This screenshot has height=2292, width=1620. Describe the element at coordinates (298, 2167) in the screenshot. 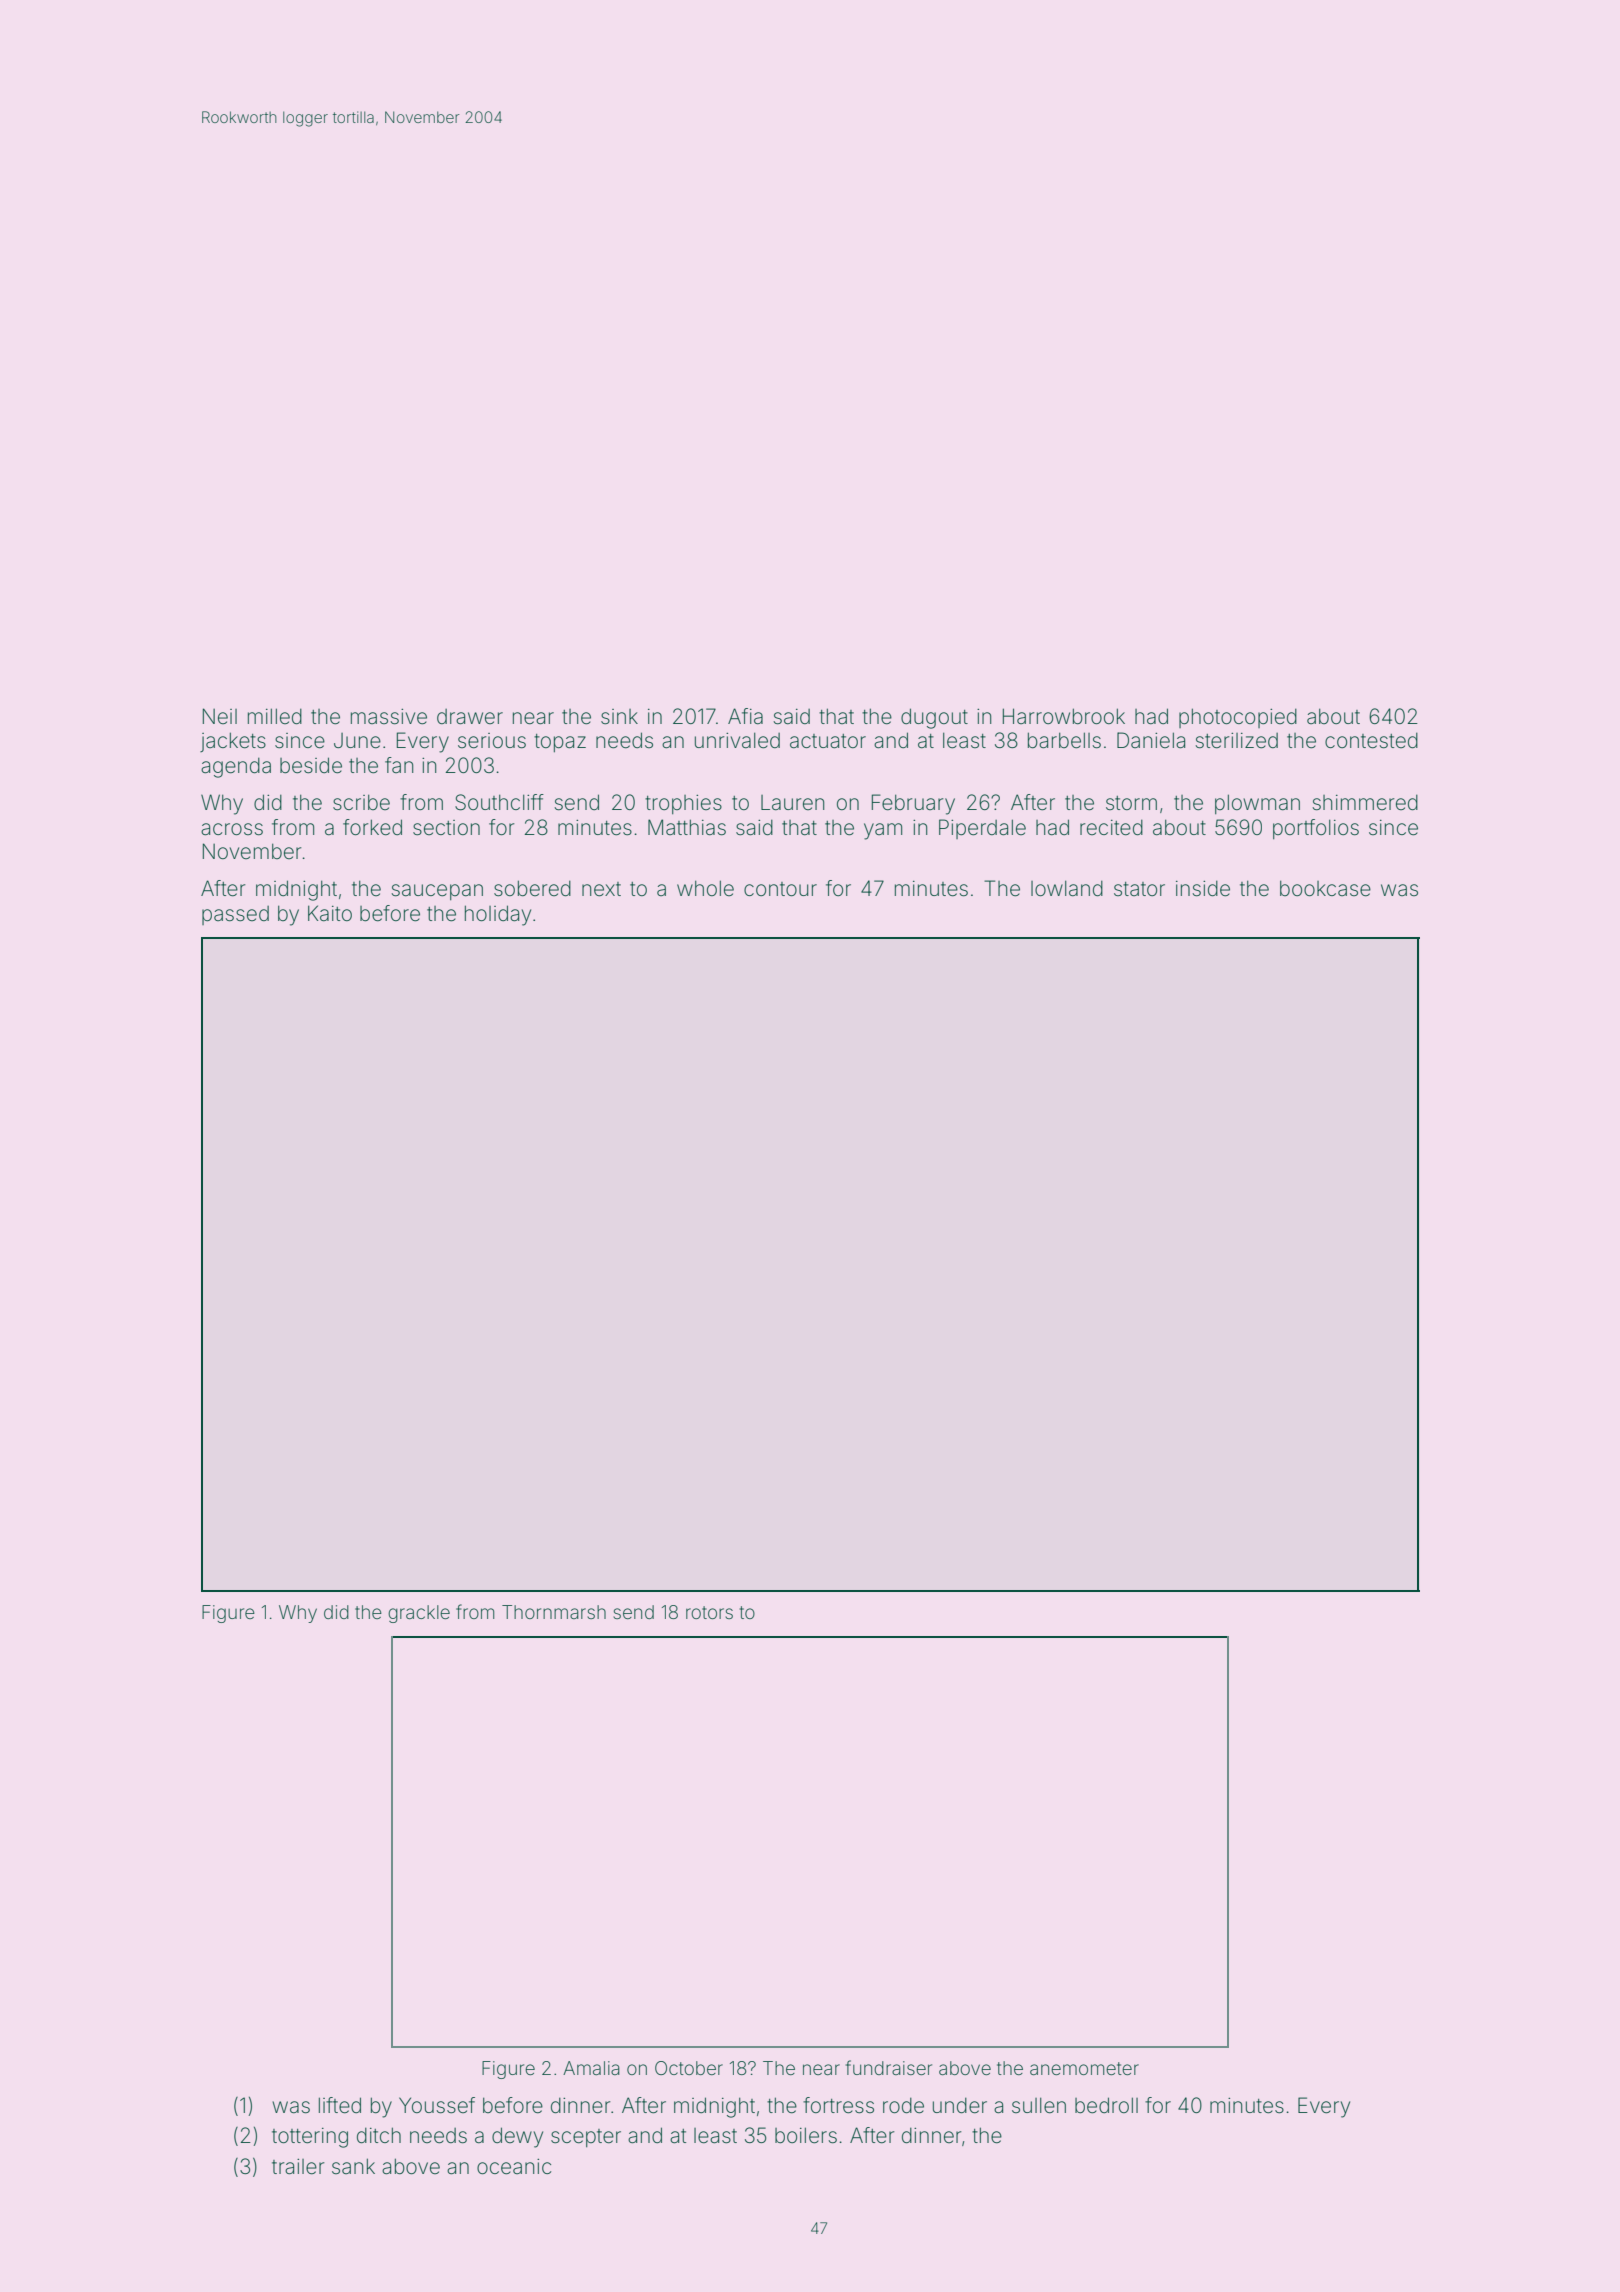

I see `trailer` at that location.
